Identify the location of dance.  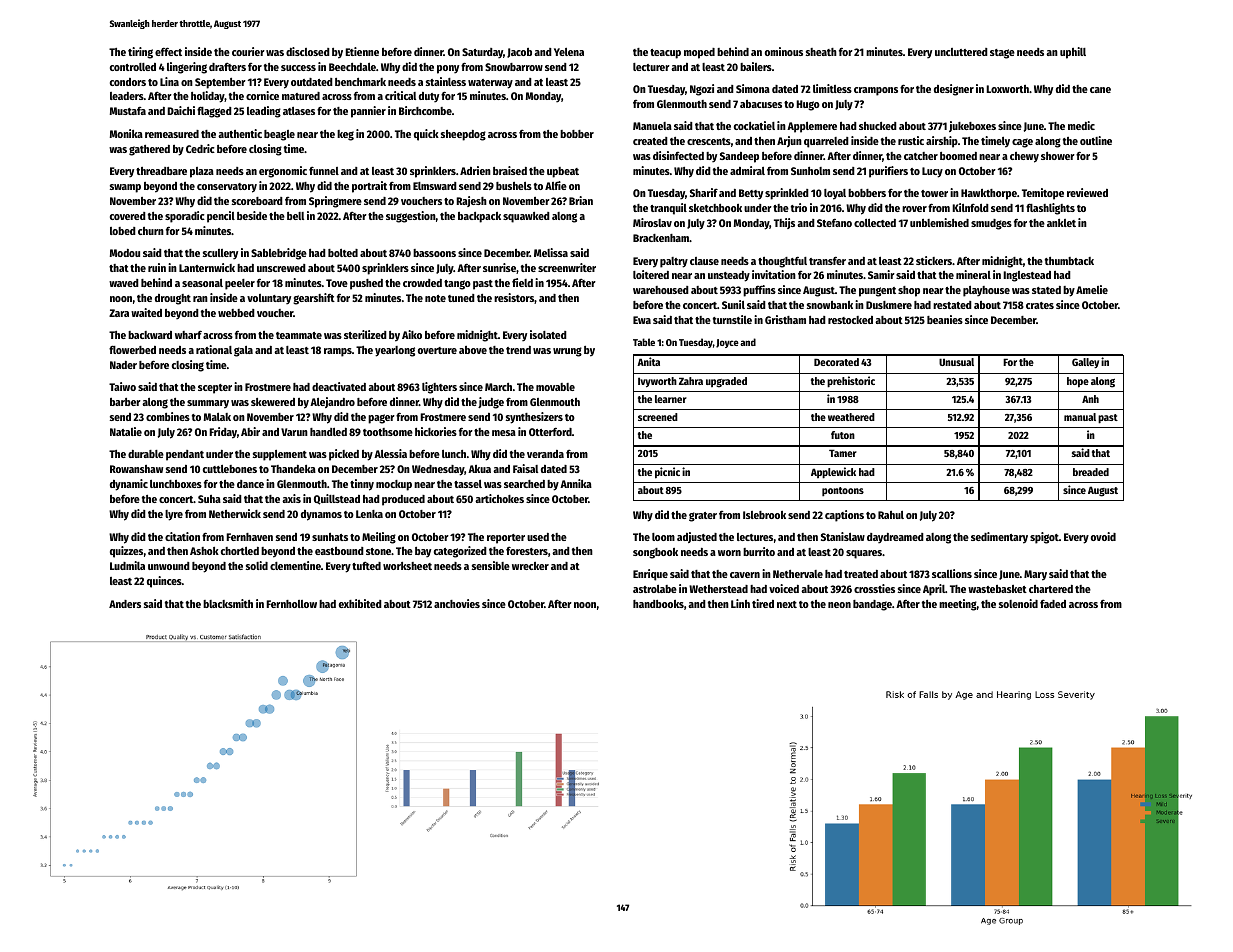
(250, 484).
